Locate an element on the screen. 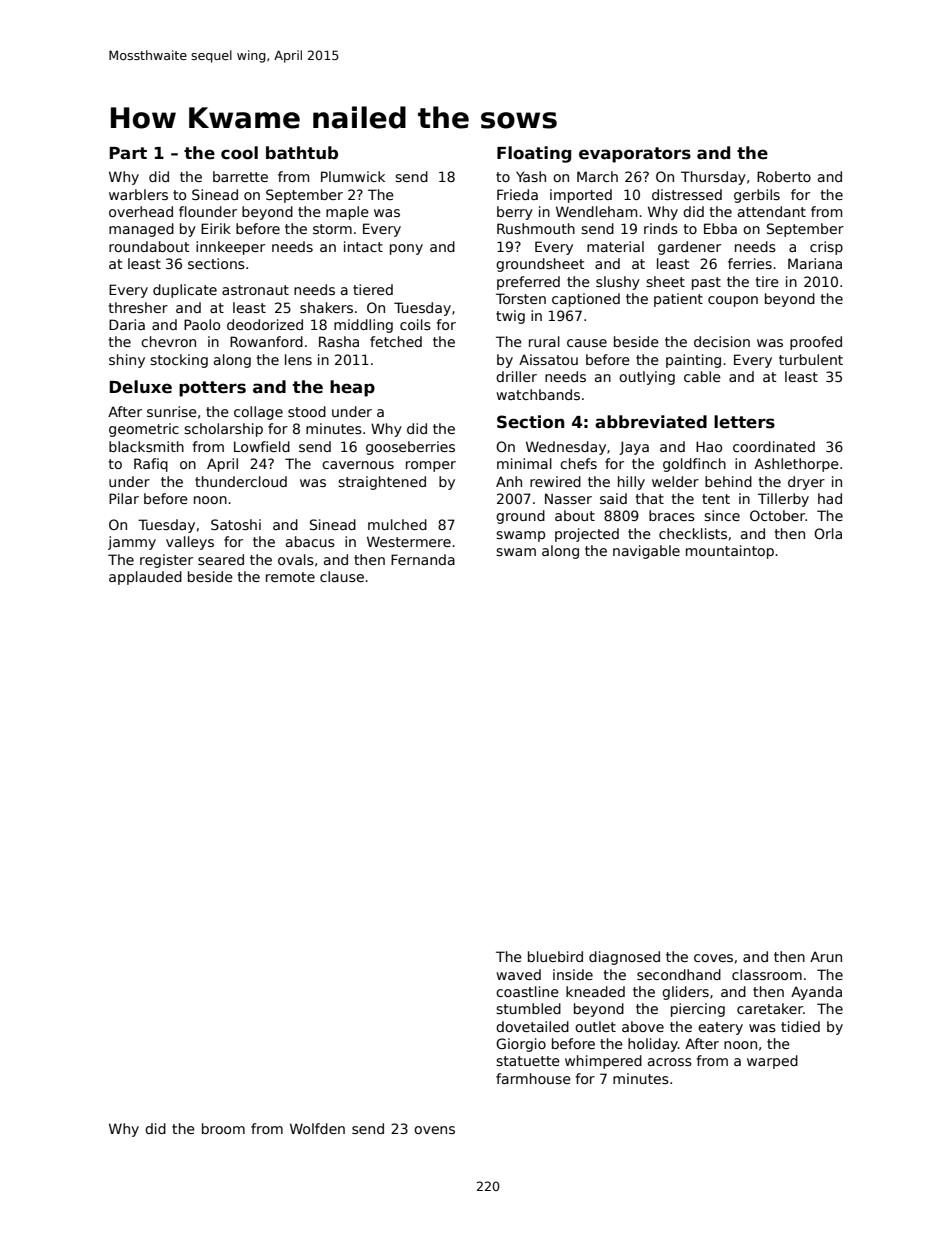 The width and height of the screenshot is (952, 1233). navigable is located at coordinates (646, 552).
